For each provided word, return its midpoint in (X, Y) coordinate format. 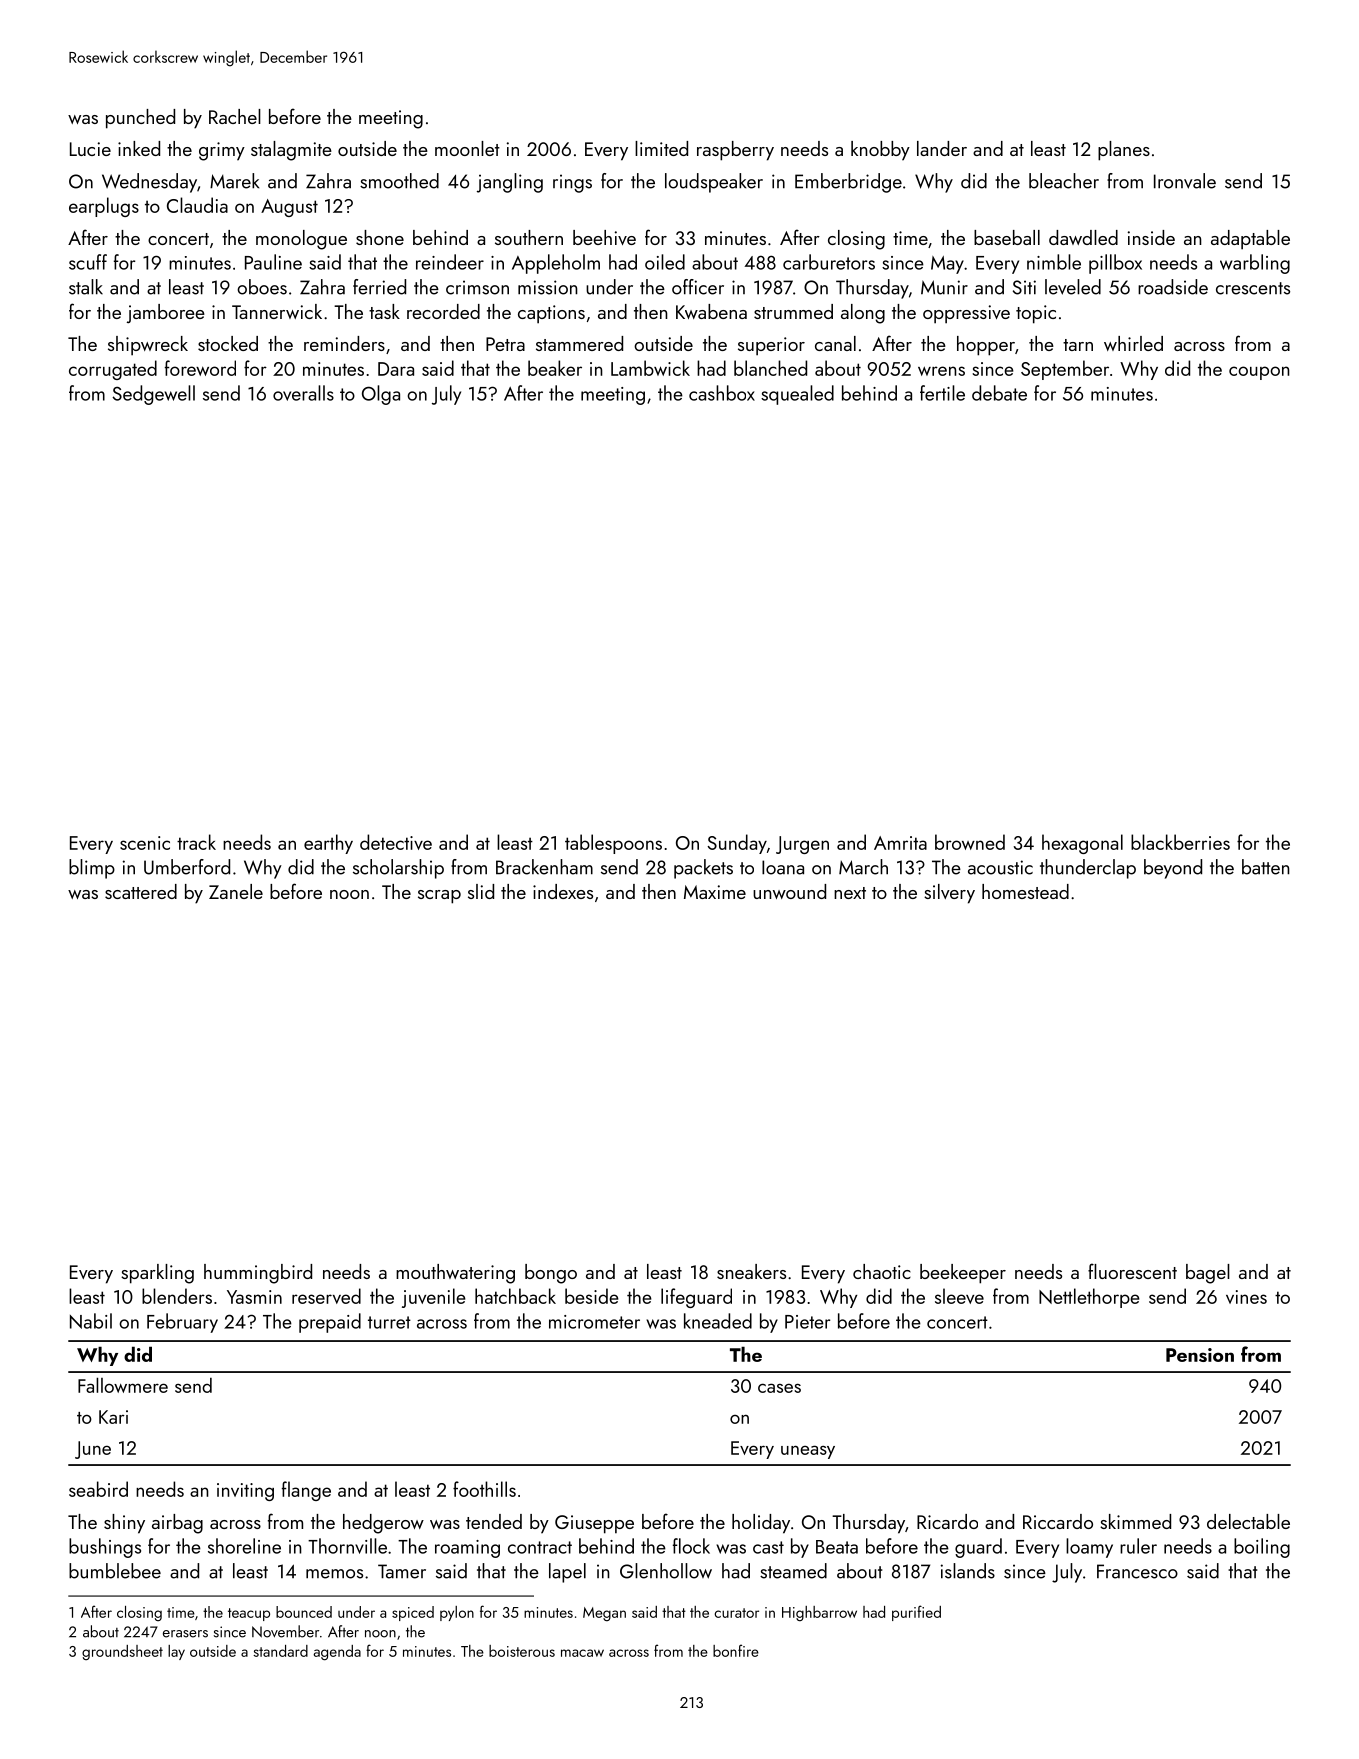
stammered (579, 343)
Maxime (715, 892)
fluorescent (1132, 1271)
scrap (439, 897)
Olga (381, 395)
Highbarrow (819, 1613)
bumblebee (115, 1571)
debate (999, 393)
